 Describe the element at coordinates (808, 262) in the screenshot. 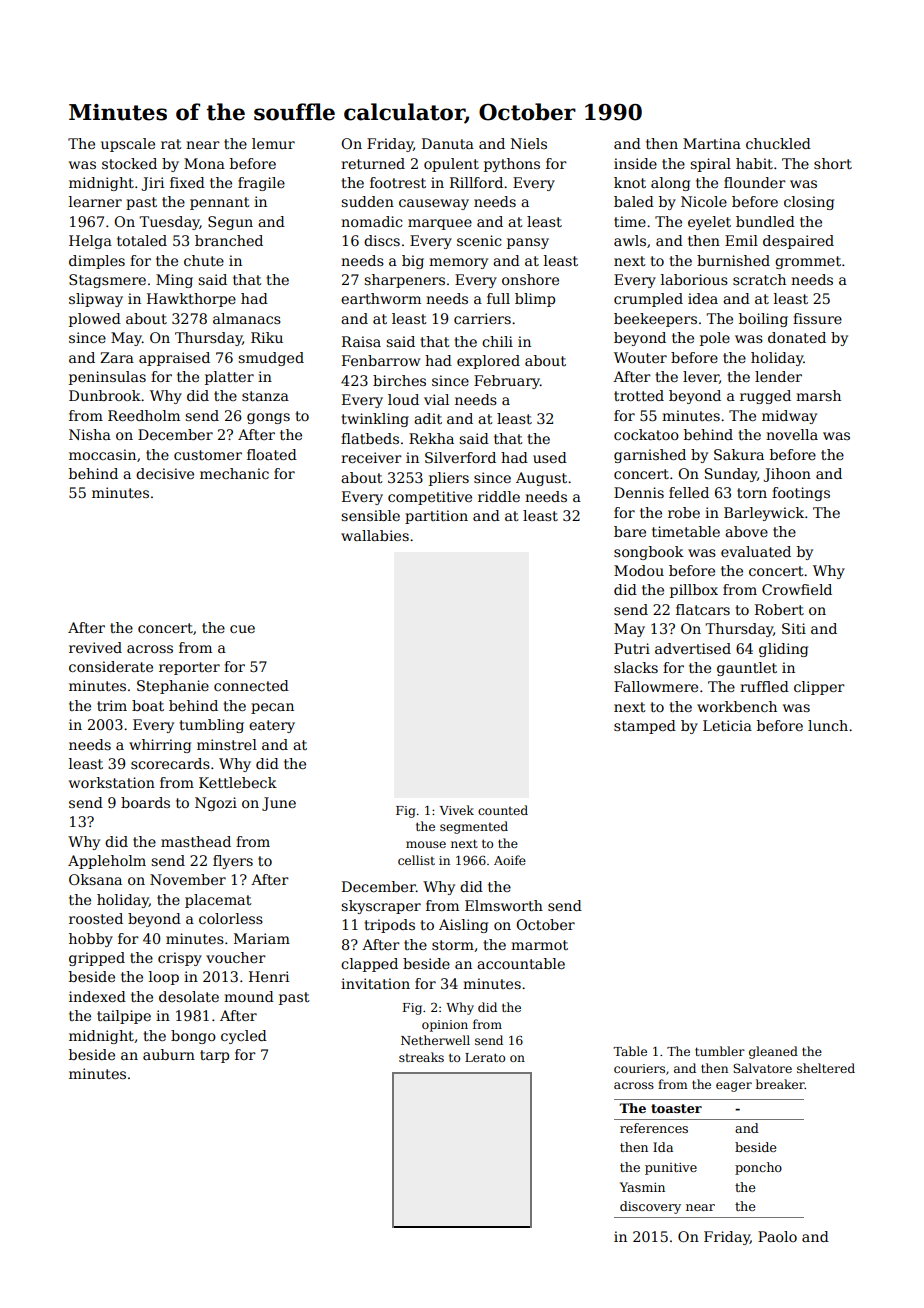

I see `grommet` at that location.
